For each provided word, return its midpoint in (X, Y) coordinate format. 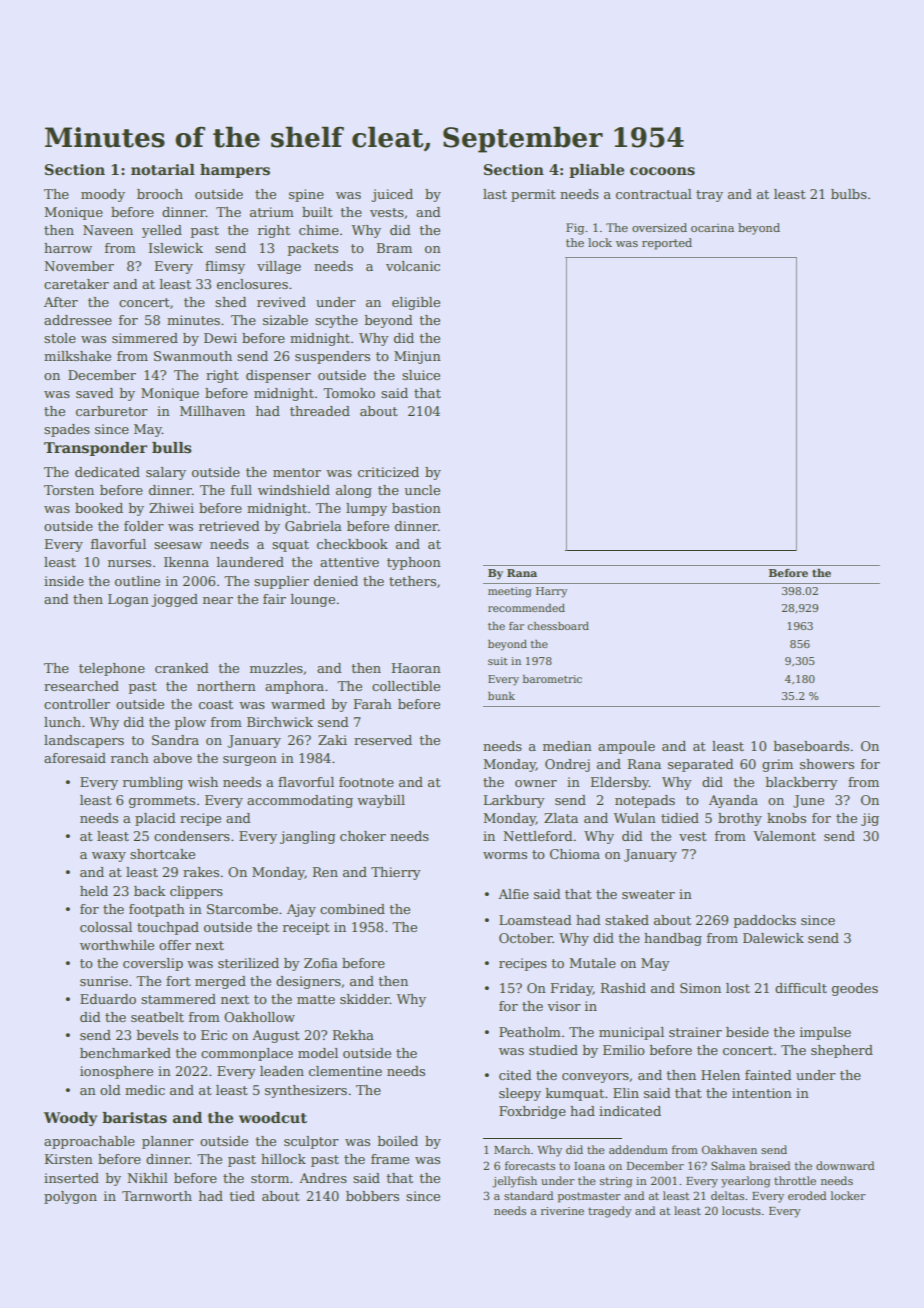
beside (747, 1032)
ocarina (712, 228)
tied (242, 1196)
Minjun (417, 357)
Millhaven (212, 411)
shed (231, 302)
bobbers (372, 1196)
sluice (421, 375)
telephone (112, 669)
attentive (349, 562)
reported (667, 244)
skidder (365, 999)
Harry (551, 592)
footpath (157, 910)
